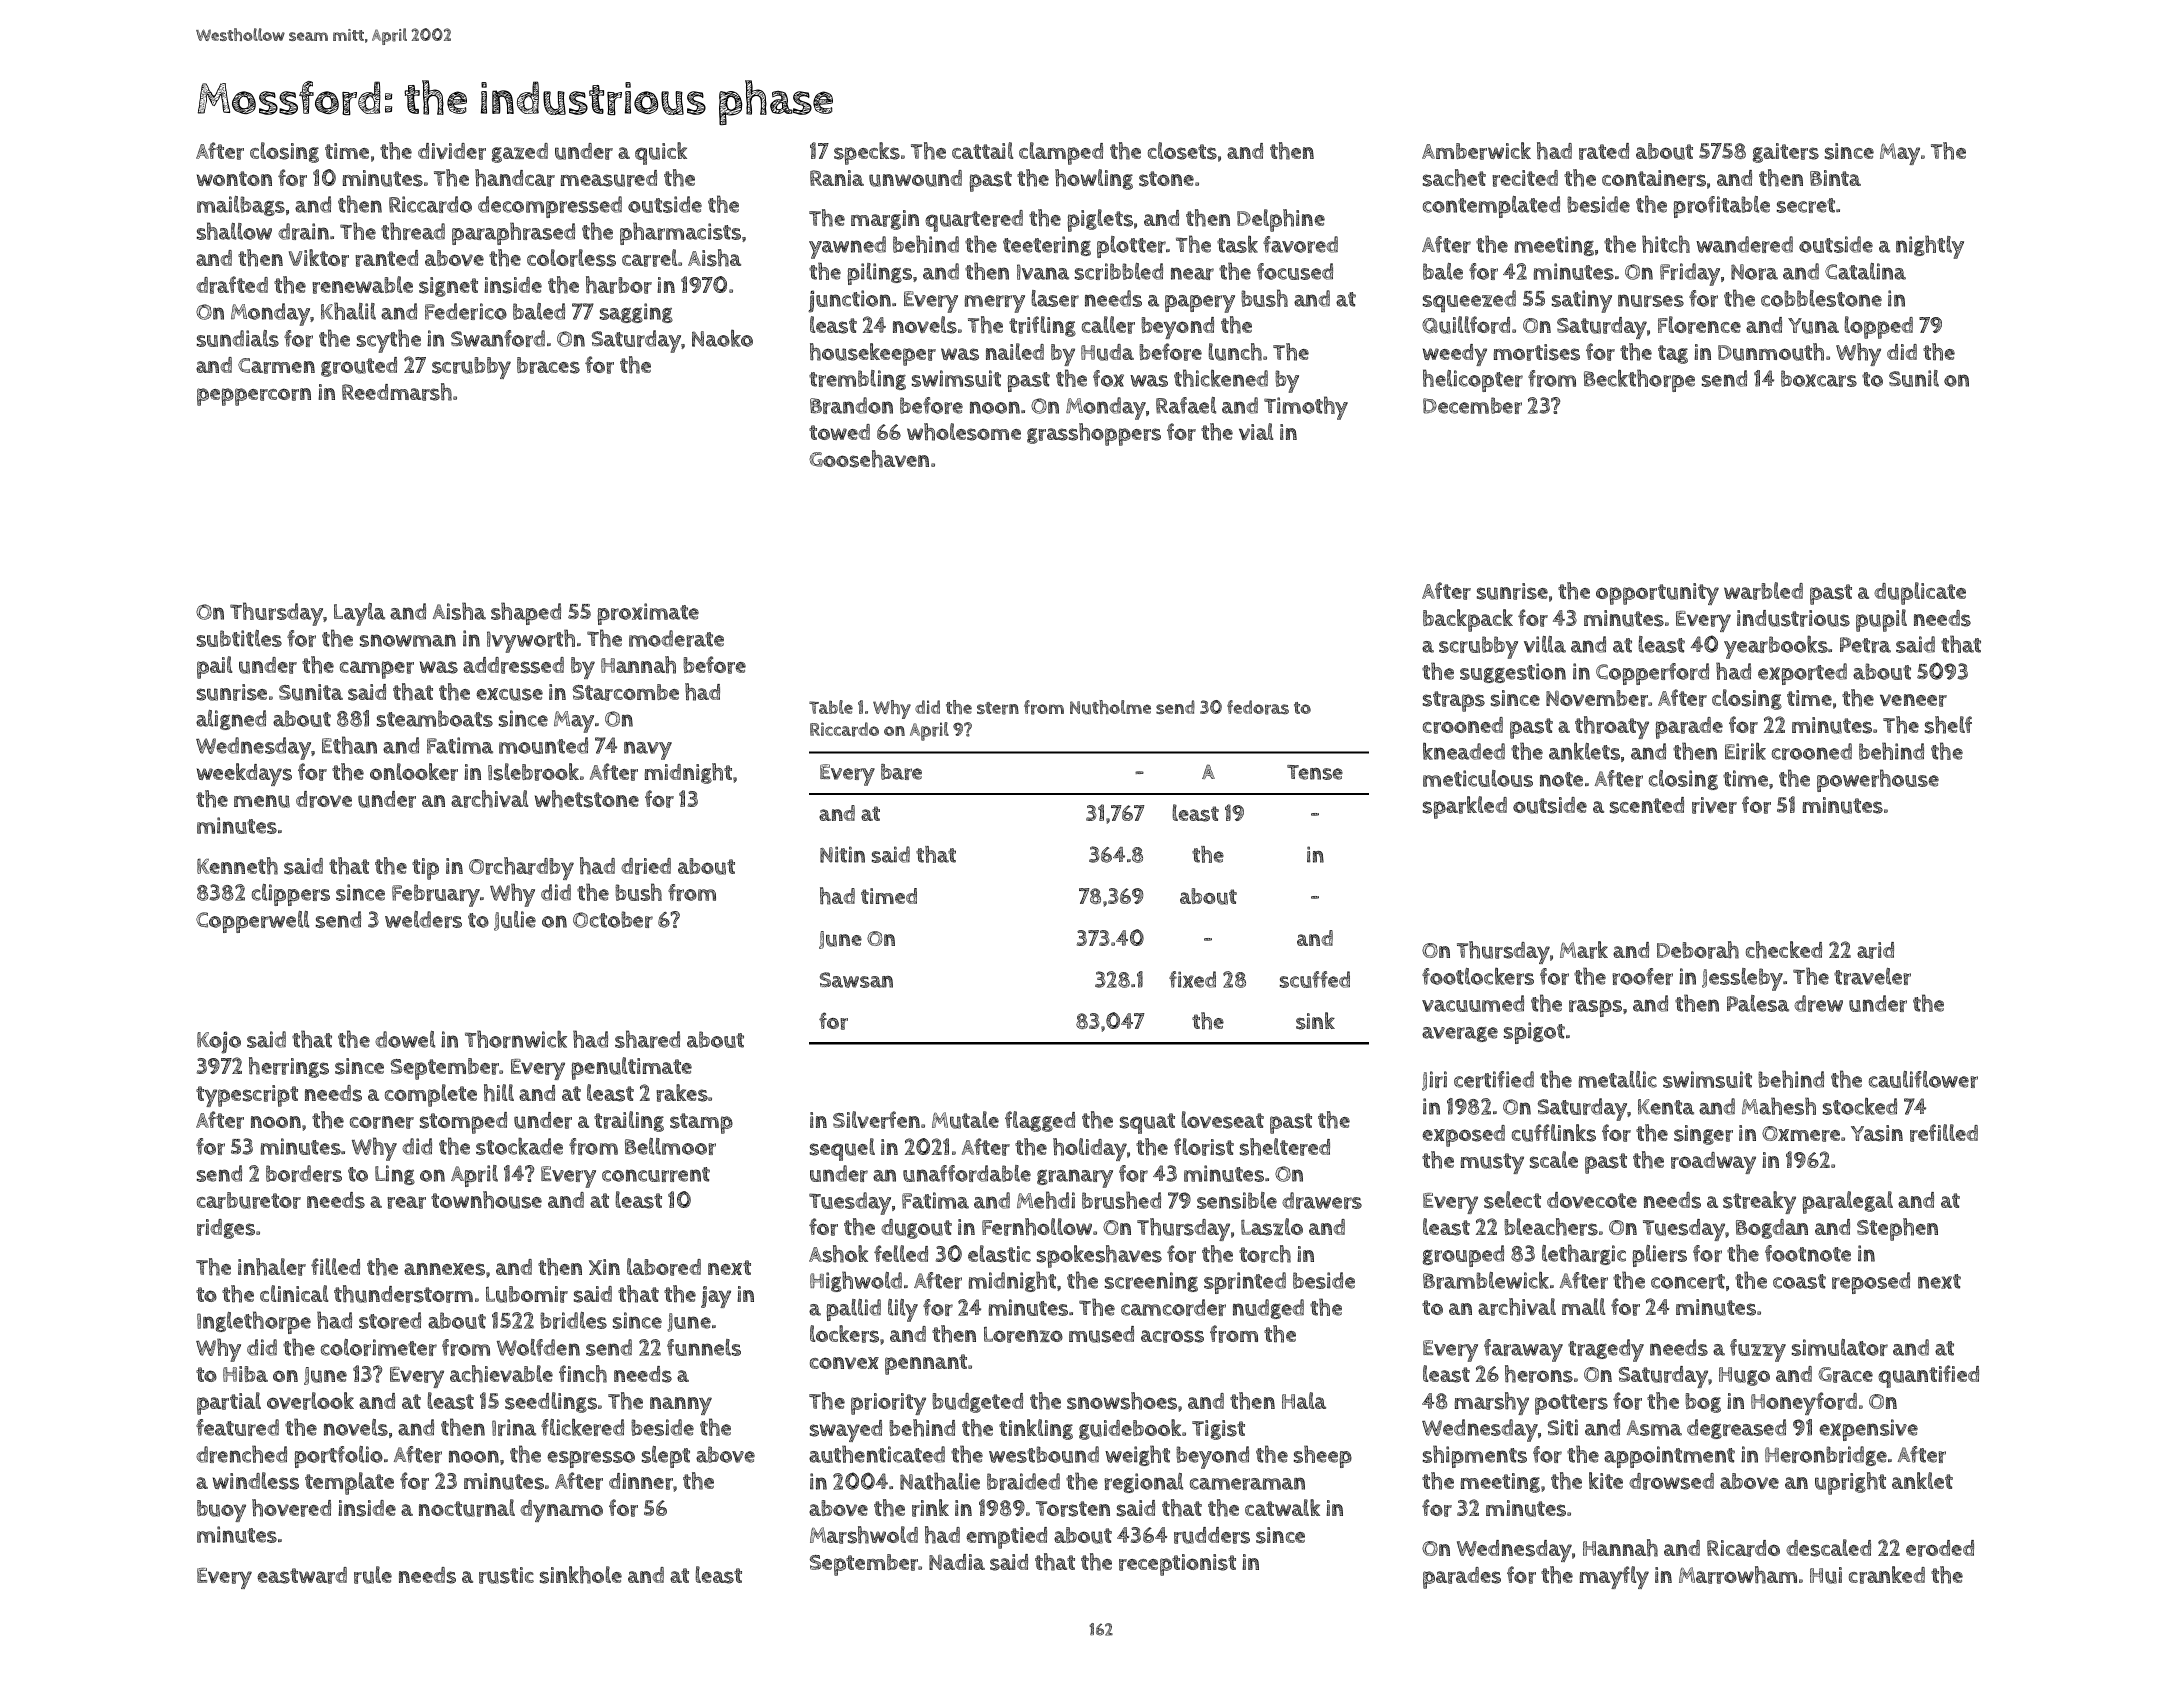 The height and width of the document is (1683, 2178). I want to click on receptionist, so click(1177, 1565).
